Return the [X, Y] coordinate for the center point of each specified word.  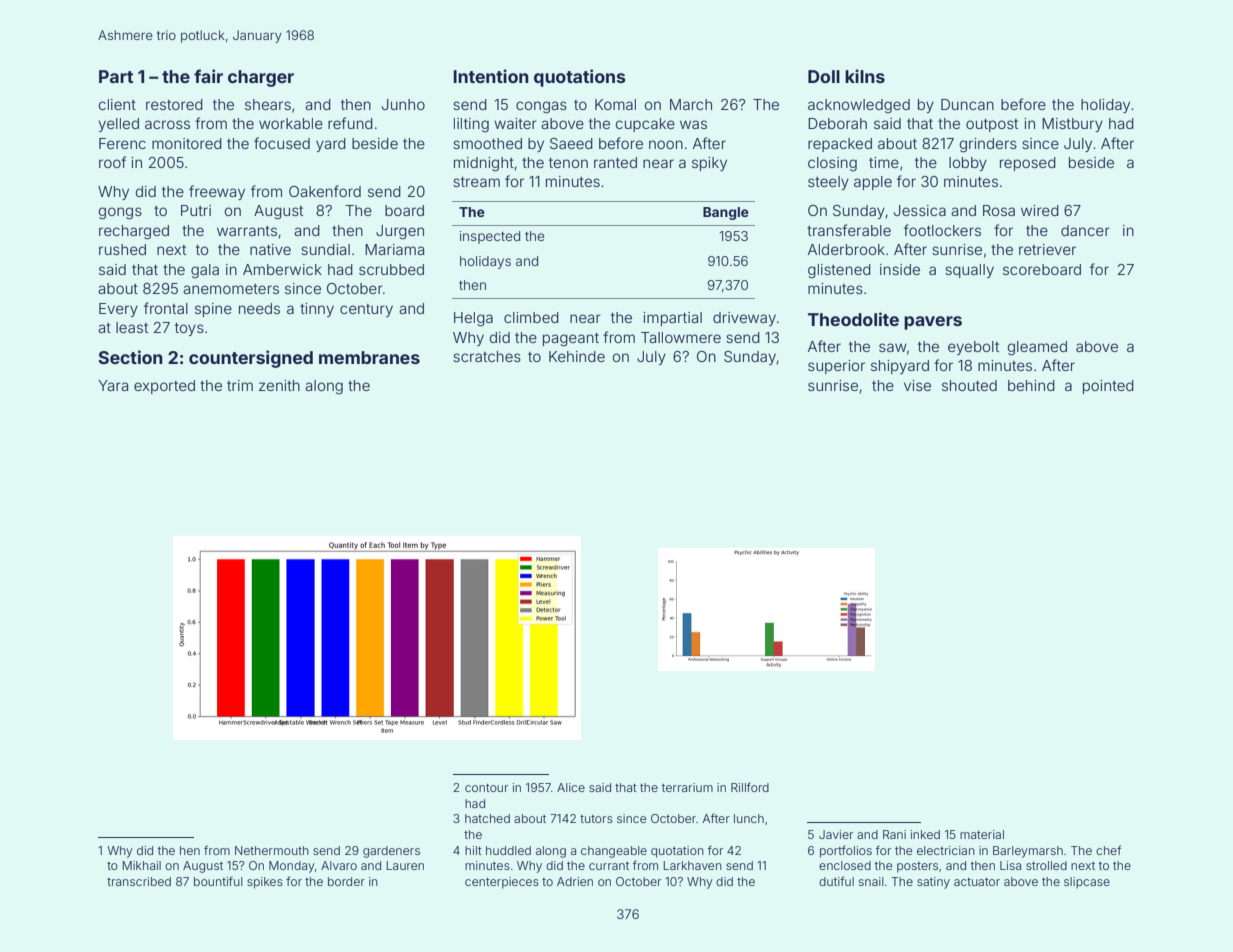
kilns [865, 76]
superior [836, 367]
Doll [824, 76]
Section [130, 357]
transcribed [139, 881]
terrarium [687, 787]
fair [208, 76]
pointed [1108, 387]
